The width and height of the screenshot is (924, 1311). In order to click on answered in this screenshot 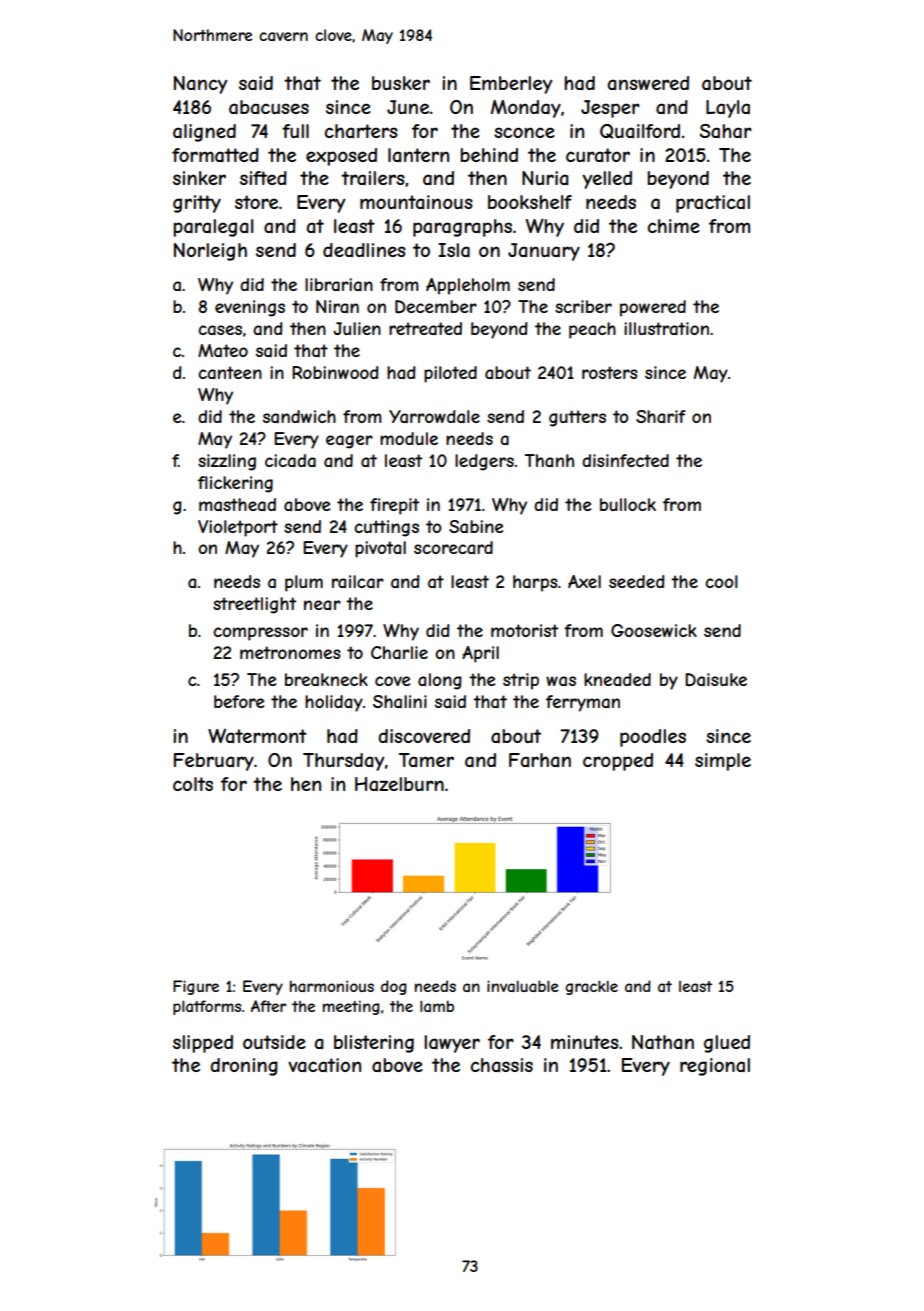, I will do `click(648, 83)`.
